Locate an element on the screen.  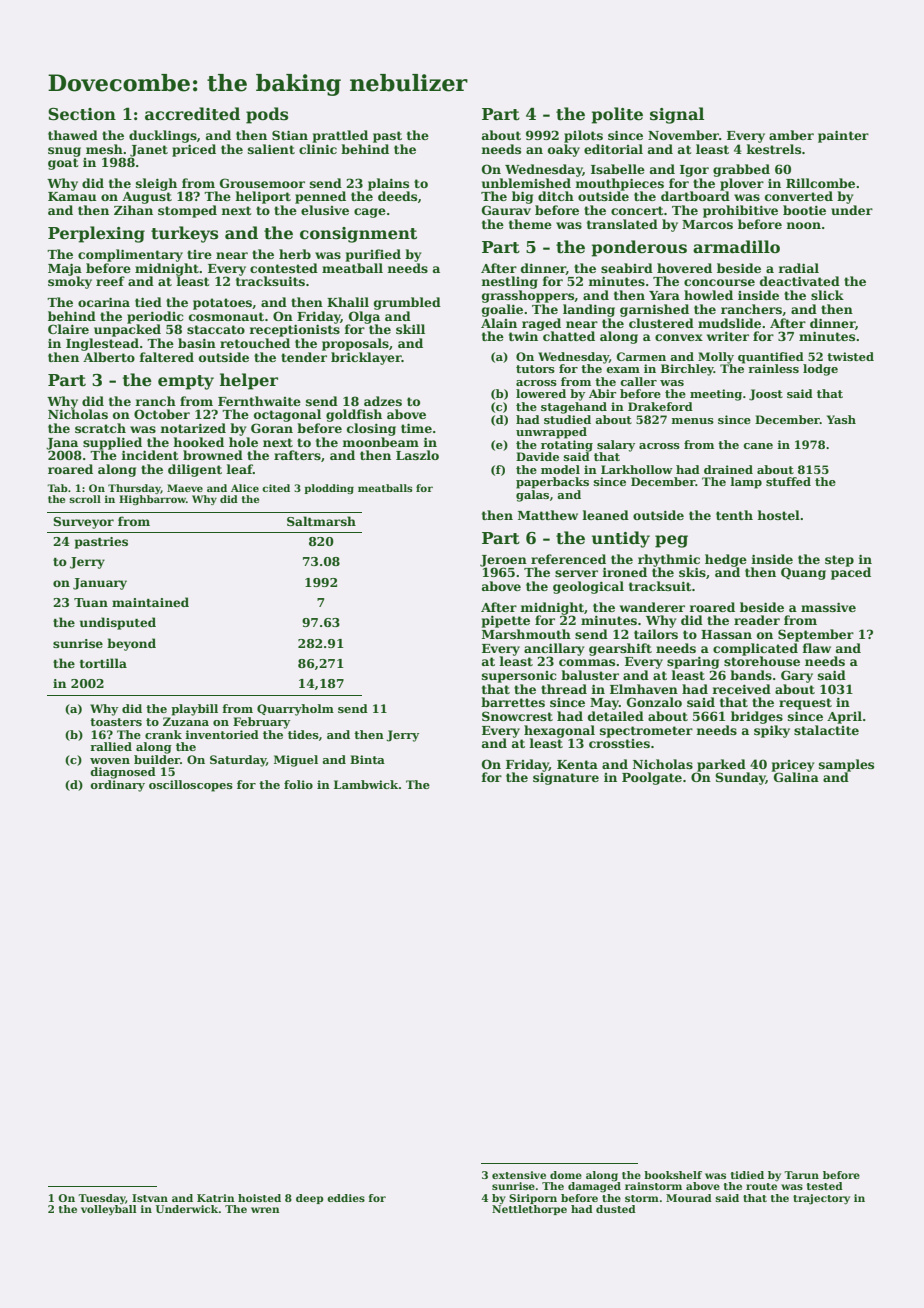
ordinary is located at coordinates (118, 786).
